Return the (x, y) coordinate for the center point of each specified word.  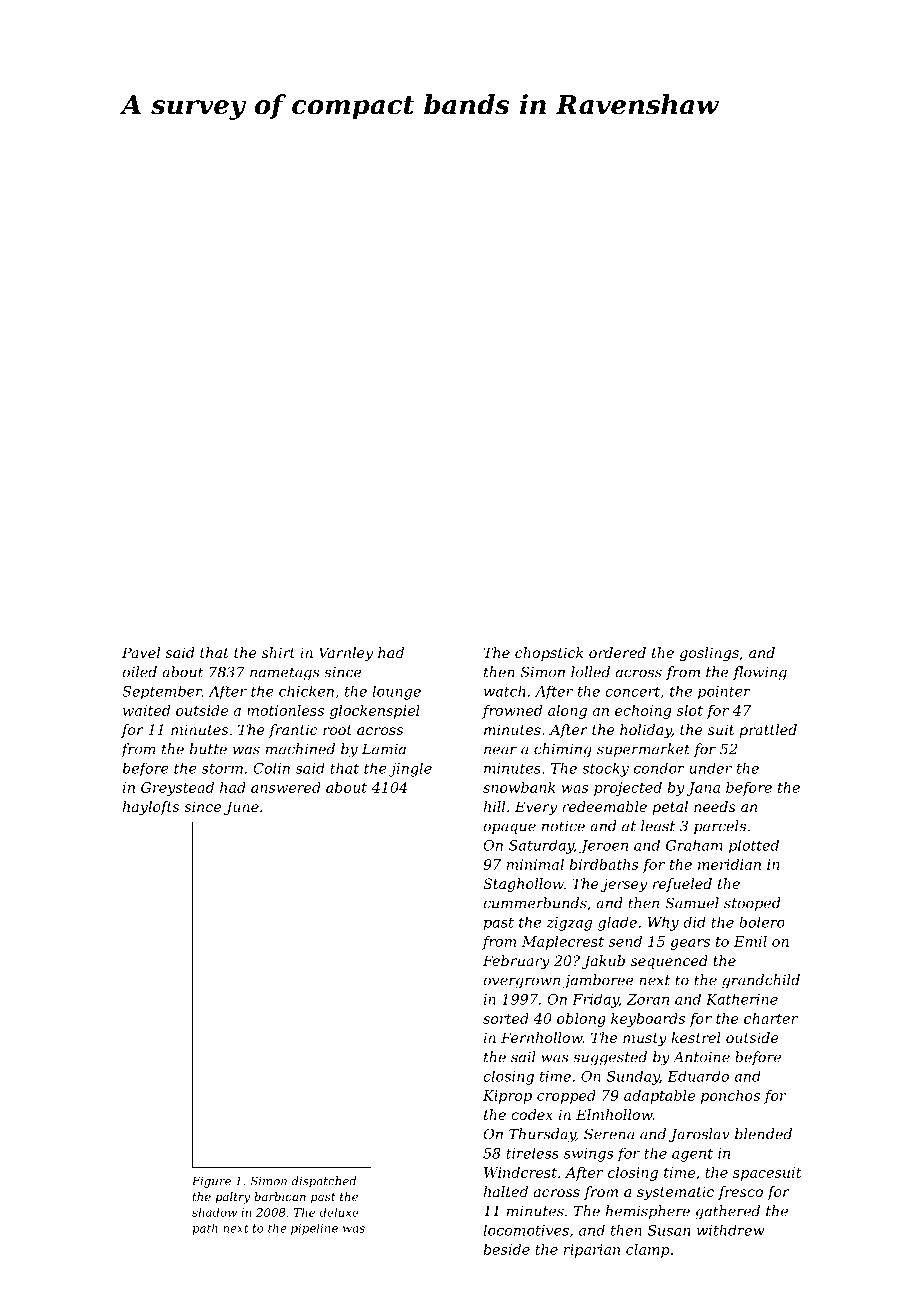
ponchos (730, 1097)
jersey (624, 885)
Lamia (384, 749)
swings (588, 1155)
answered (286, 787)
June (241, 808)
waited (146, 710)
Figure (211, 1182)
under (710, 768)
